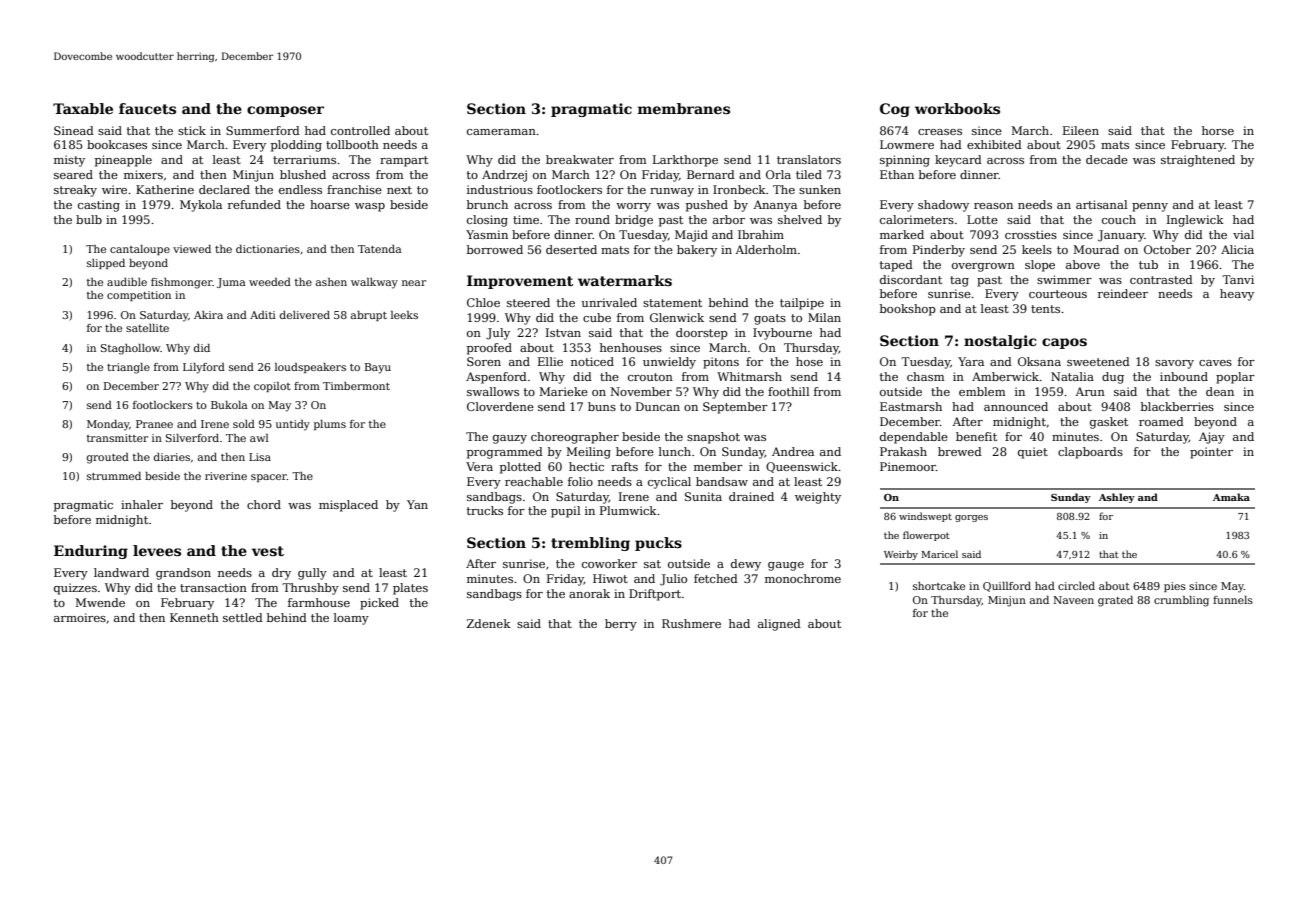  I want to click on Sinead, so click(74, 130).
